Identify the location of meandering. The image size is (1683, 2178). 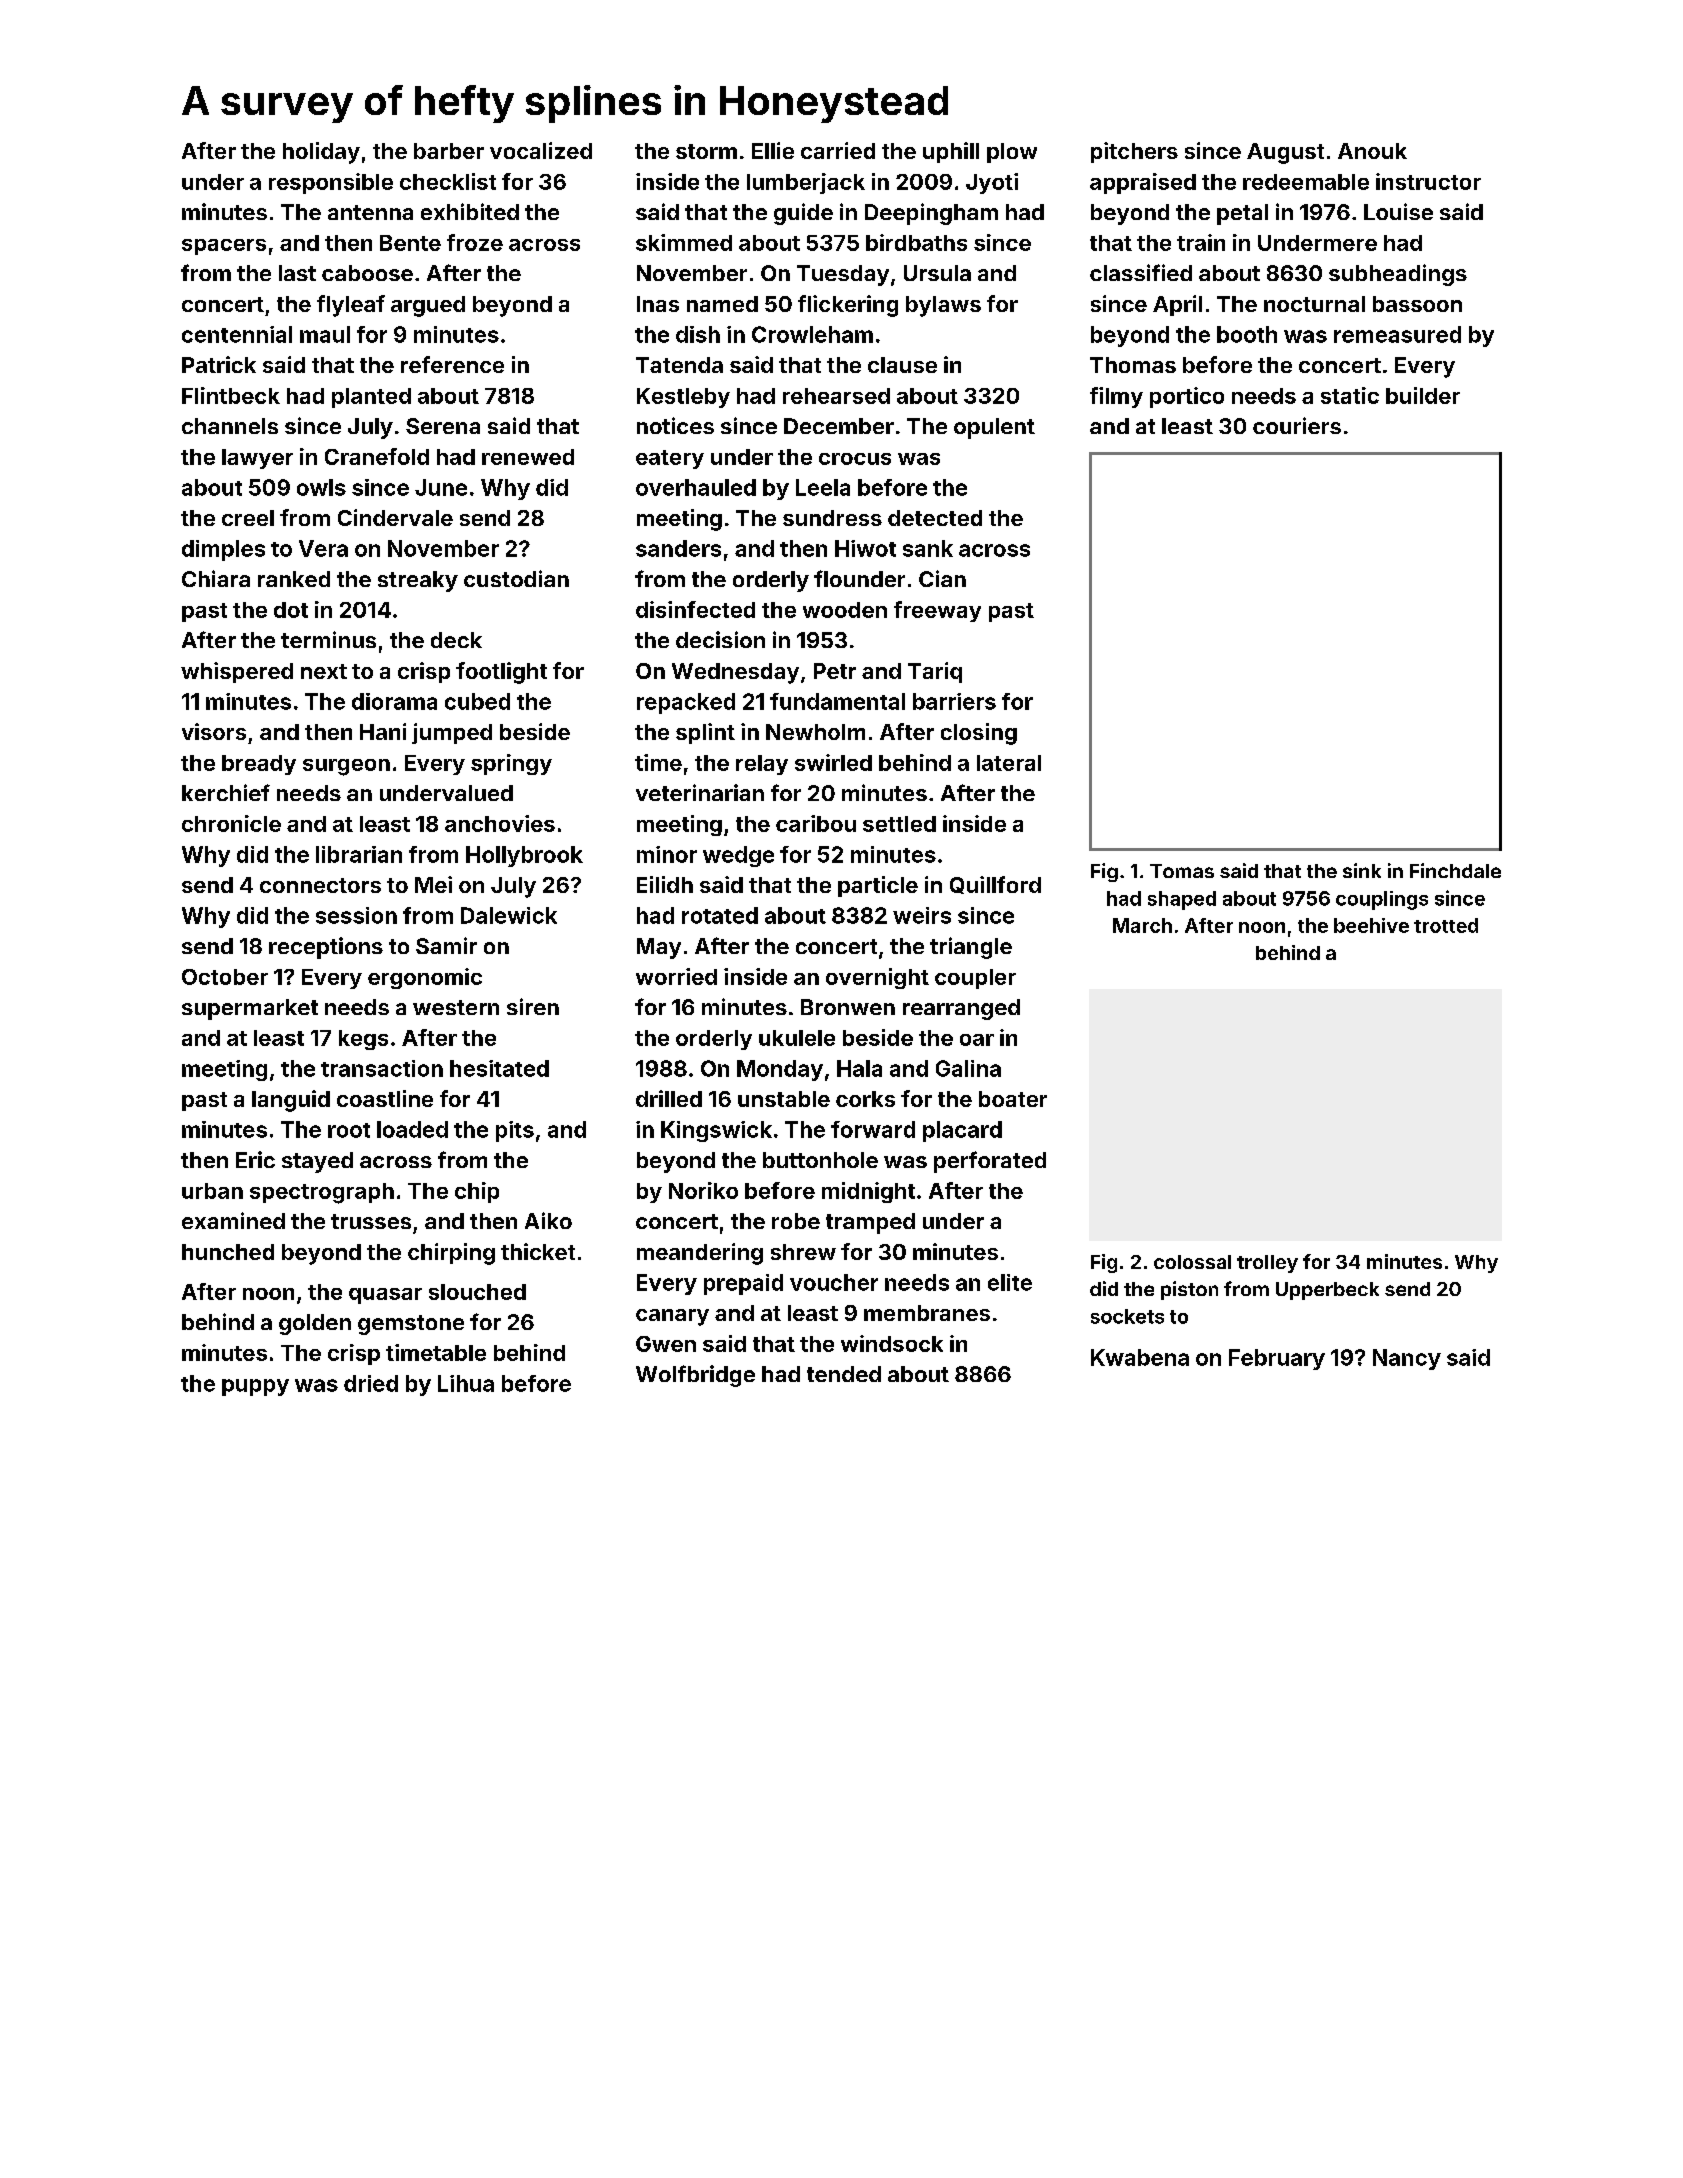
(700, 1254).
